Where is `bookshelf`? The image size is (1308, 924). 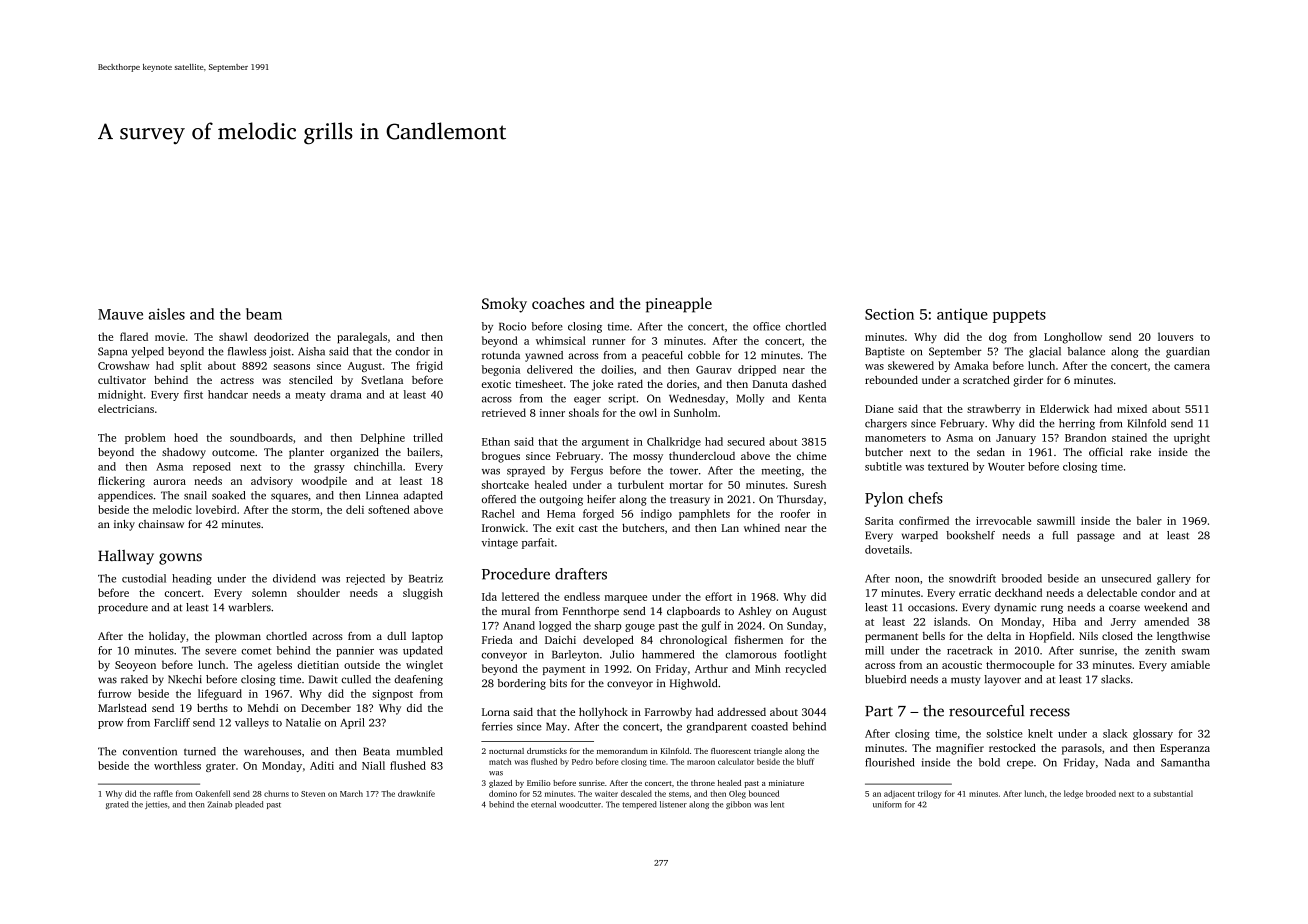 bookshelf is located at coordinates (970, 535).
